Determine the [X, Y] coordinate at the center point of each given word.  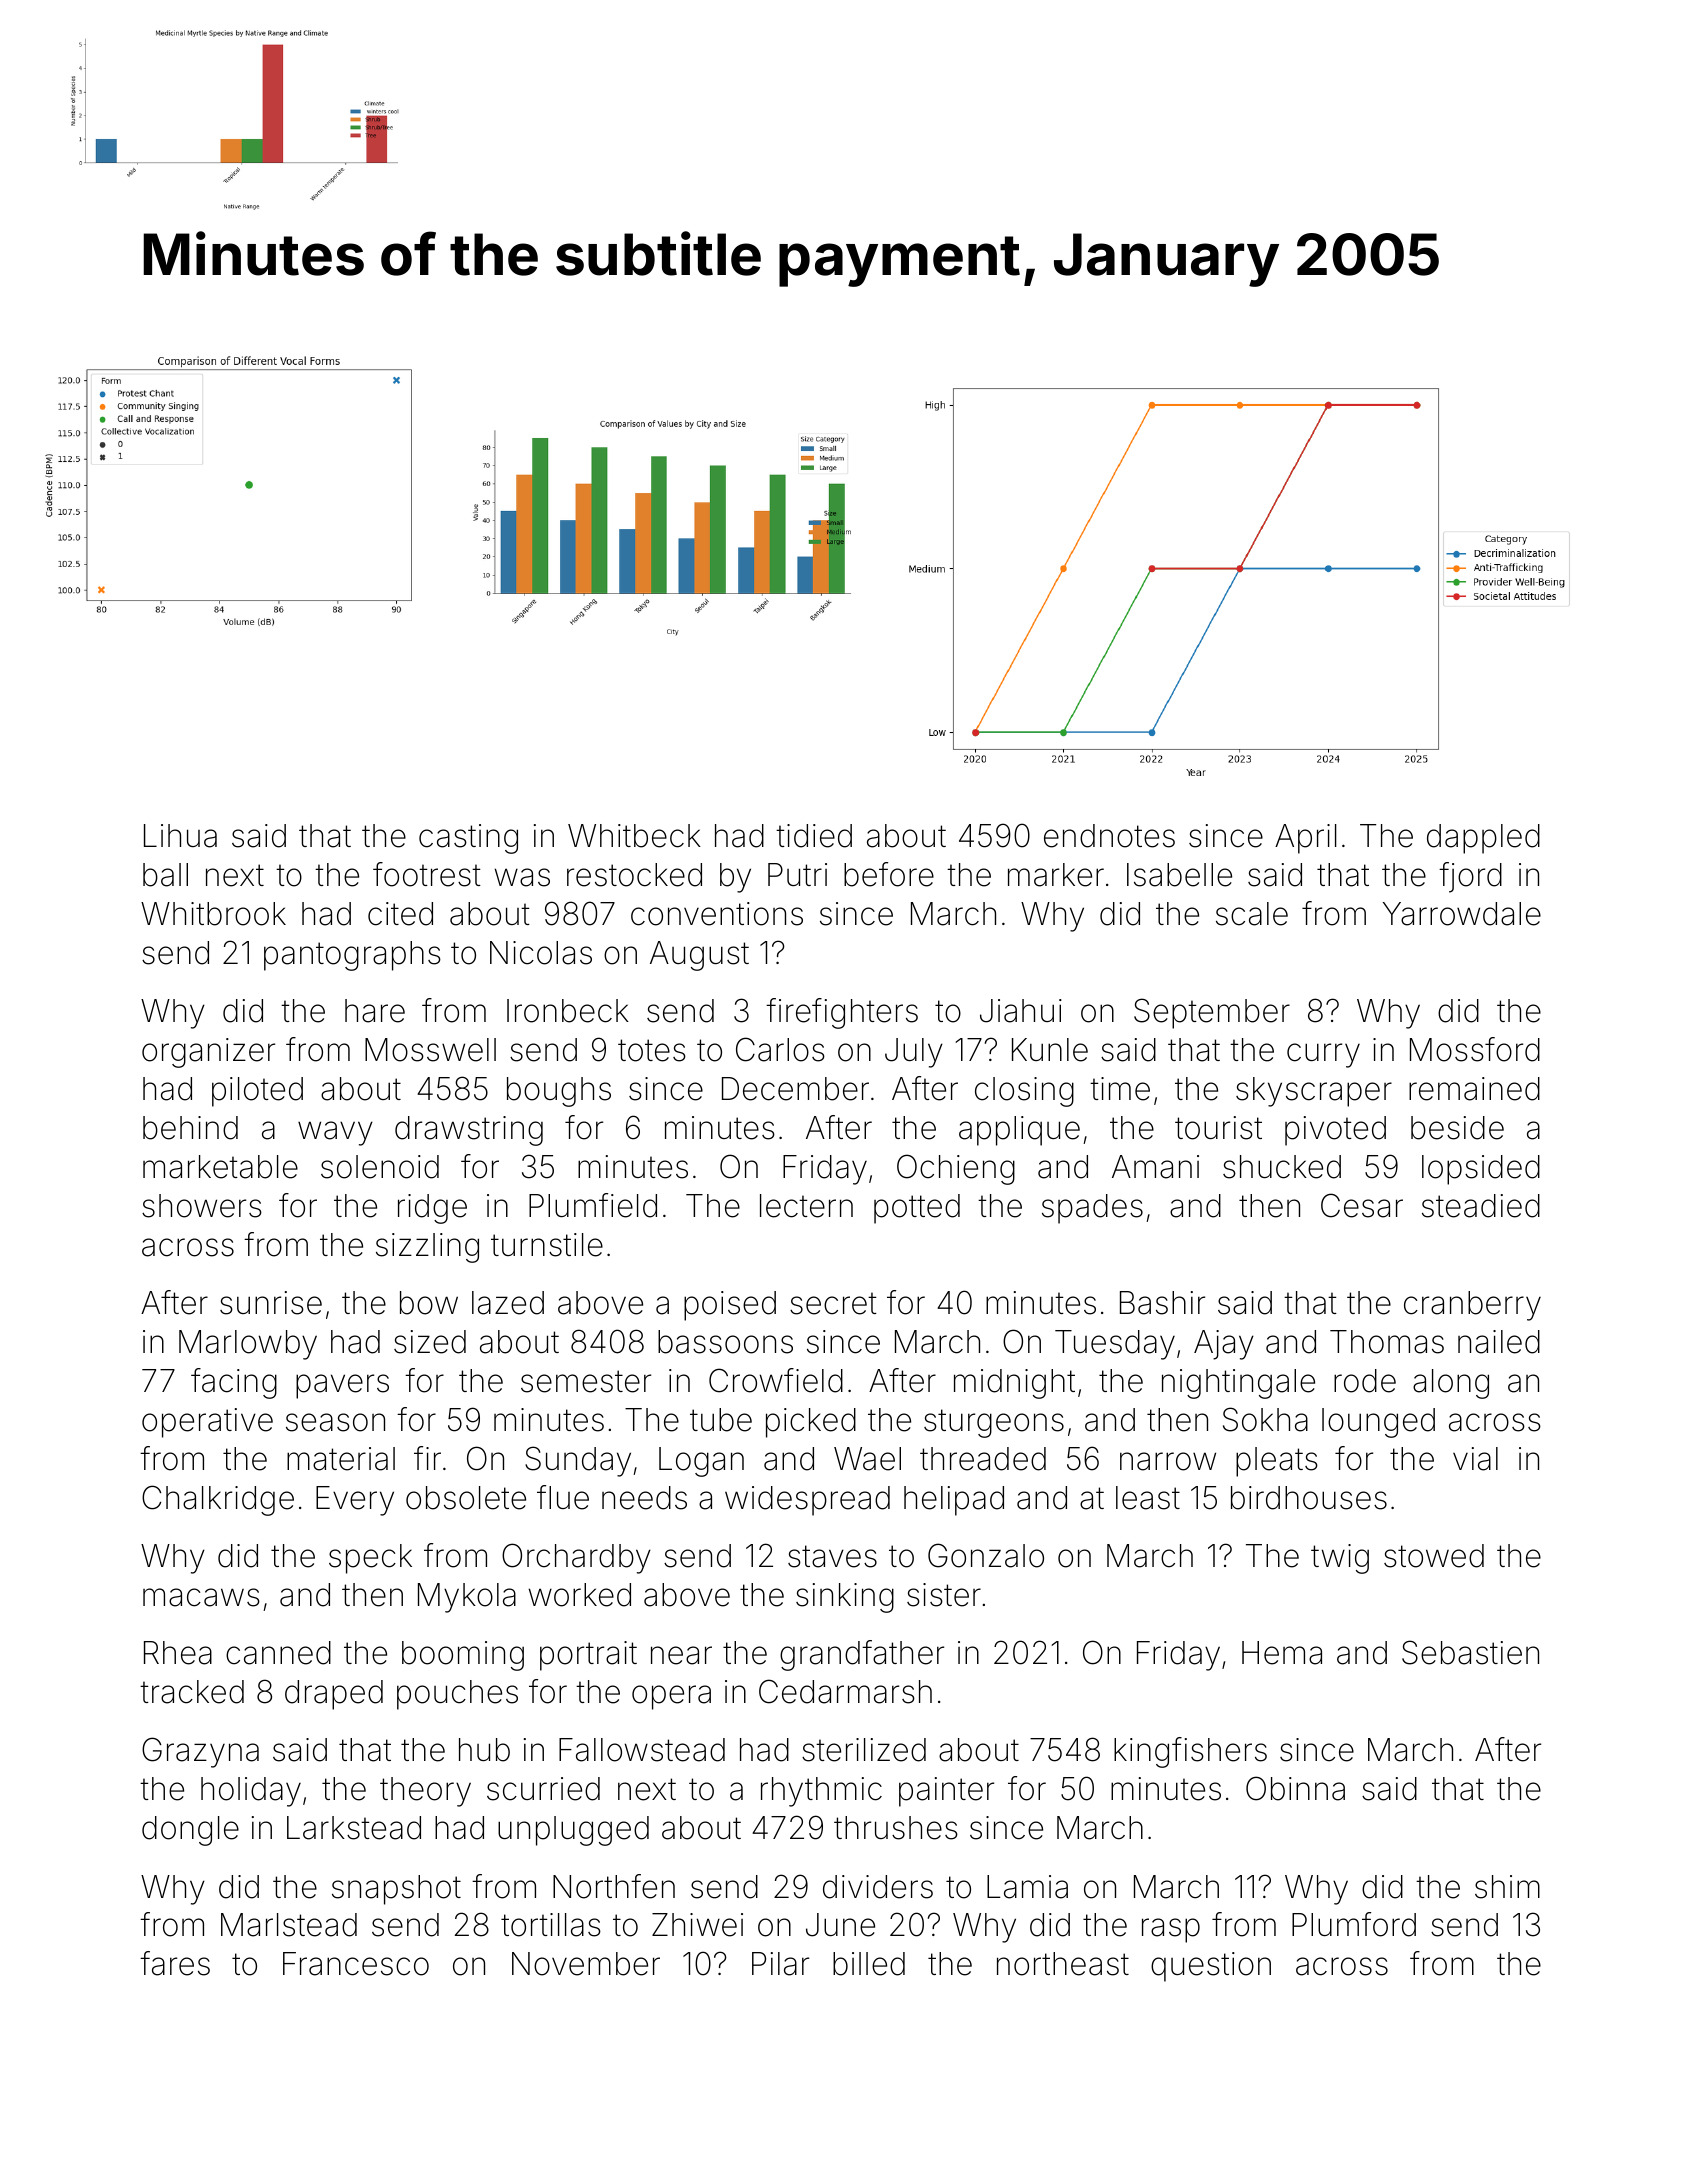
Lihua [180, 836]
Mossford [1475, 1049]
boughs [559, 1092]
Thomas [1387, 1342]
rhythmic [821, 1792]
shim [1507, 1887]
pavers [342, 1386]
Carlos [780, 1049]
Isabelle [1179, 875]
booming [463, 1656]
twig [1340, 1559]
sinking [845, 1598]
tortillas [551, 1925]
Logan [701, 1462]
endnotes [1109, 836]
